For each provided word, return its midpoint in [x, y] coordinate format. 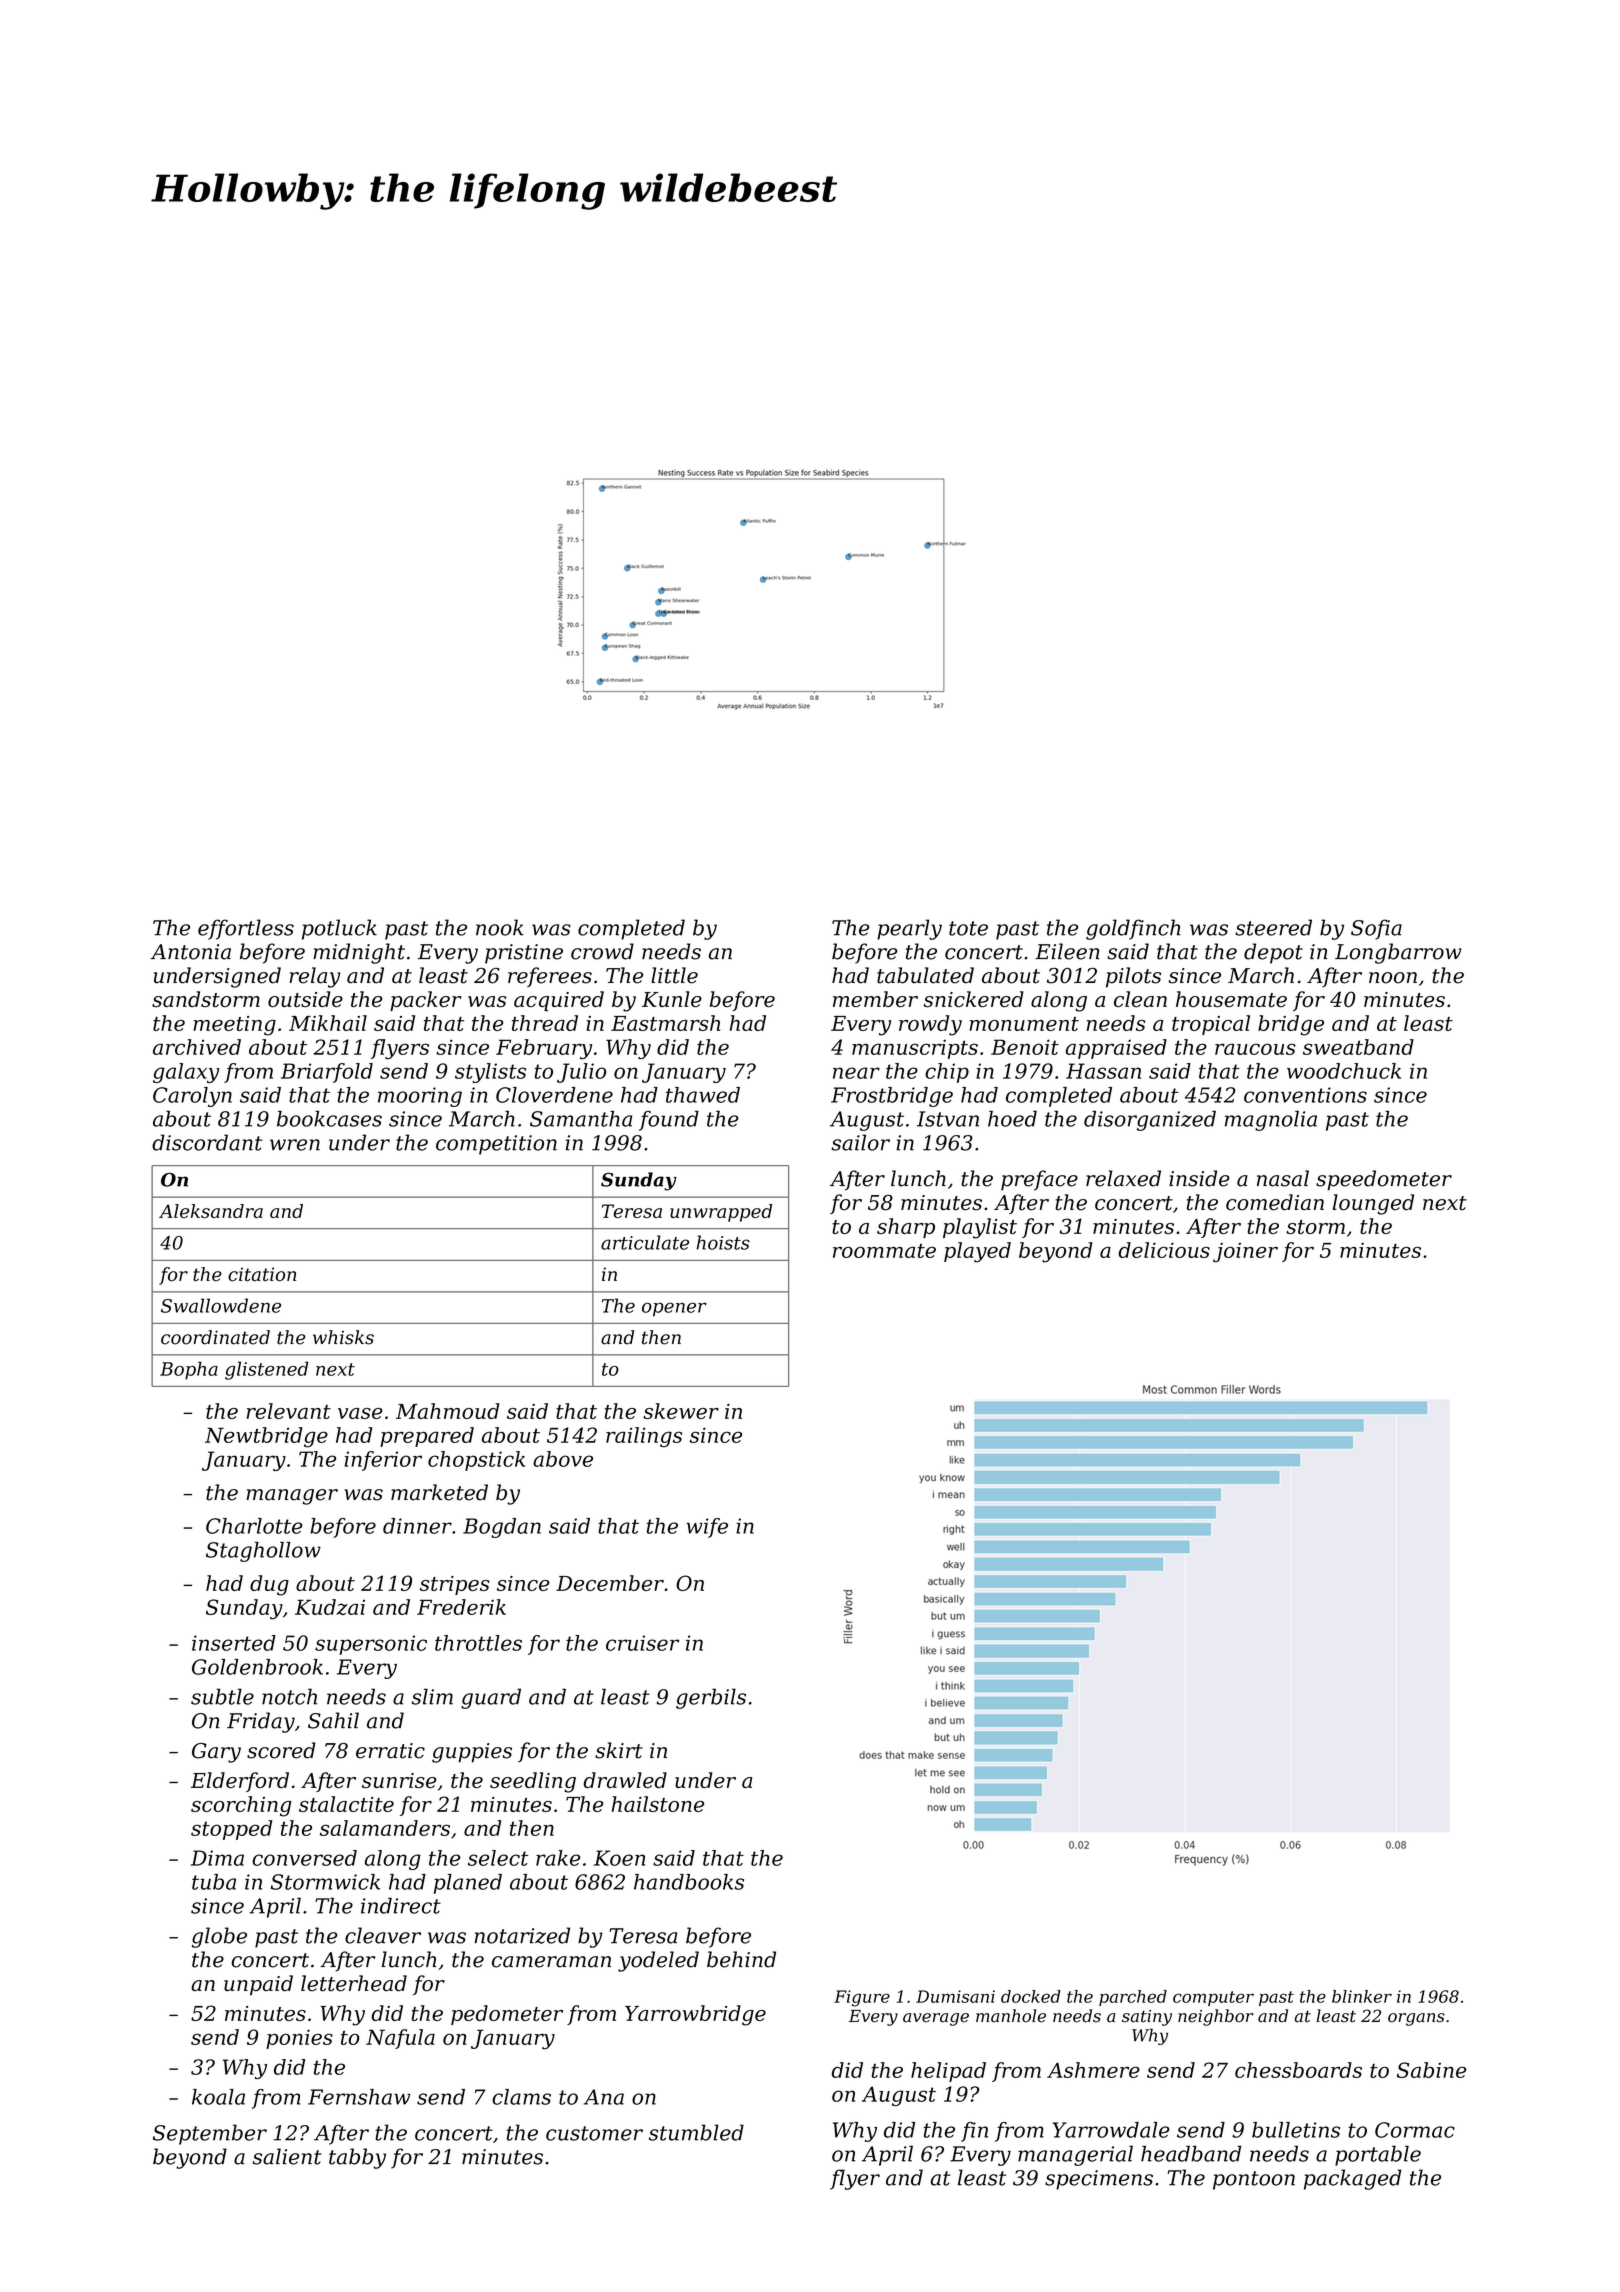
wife [707, 1528]
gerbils [711, 1698]
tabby [357, 2158]
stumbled [696, 2132]
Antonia [191, 952]
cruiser [642, 1643]
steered [1273, 927]
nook [500, 927]
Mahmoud [447, 1411]
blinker [1362, 1996]
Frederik [461, 1607]
